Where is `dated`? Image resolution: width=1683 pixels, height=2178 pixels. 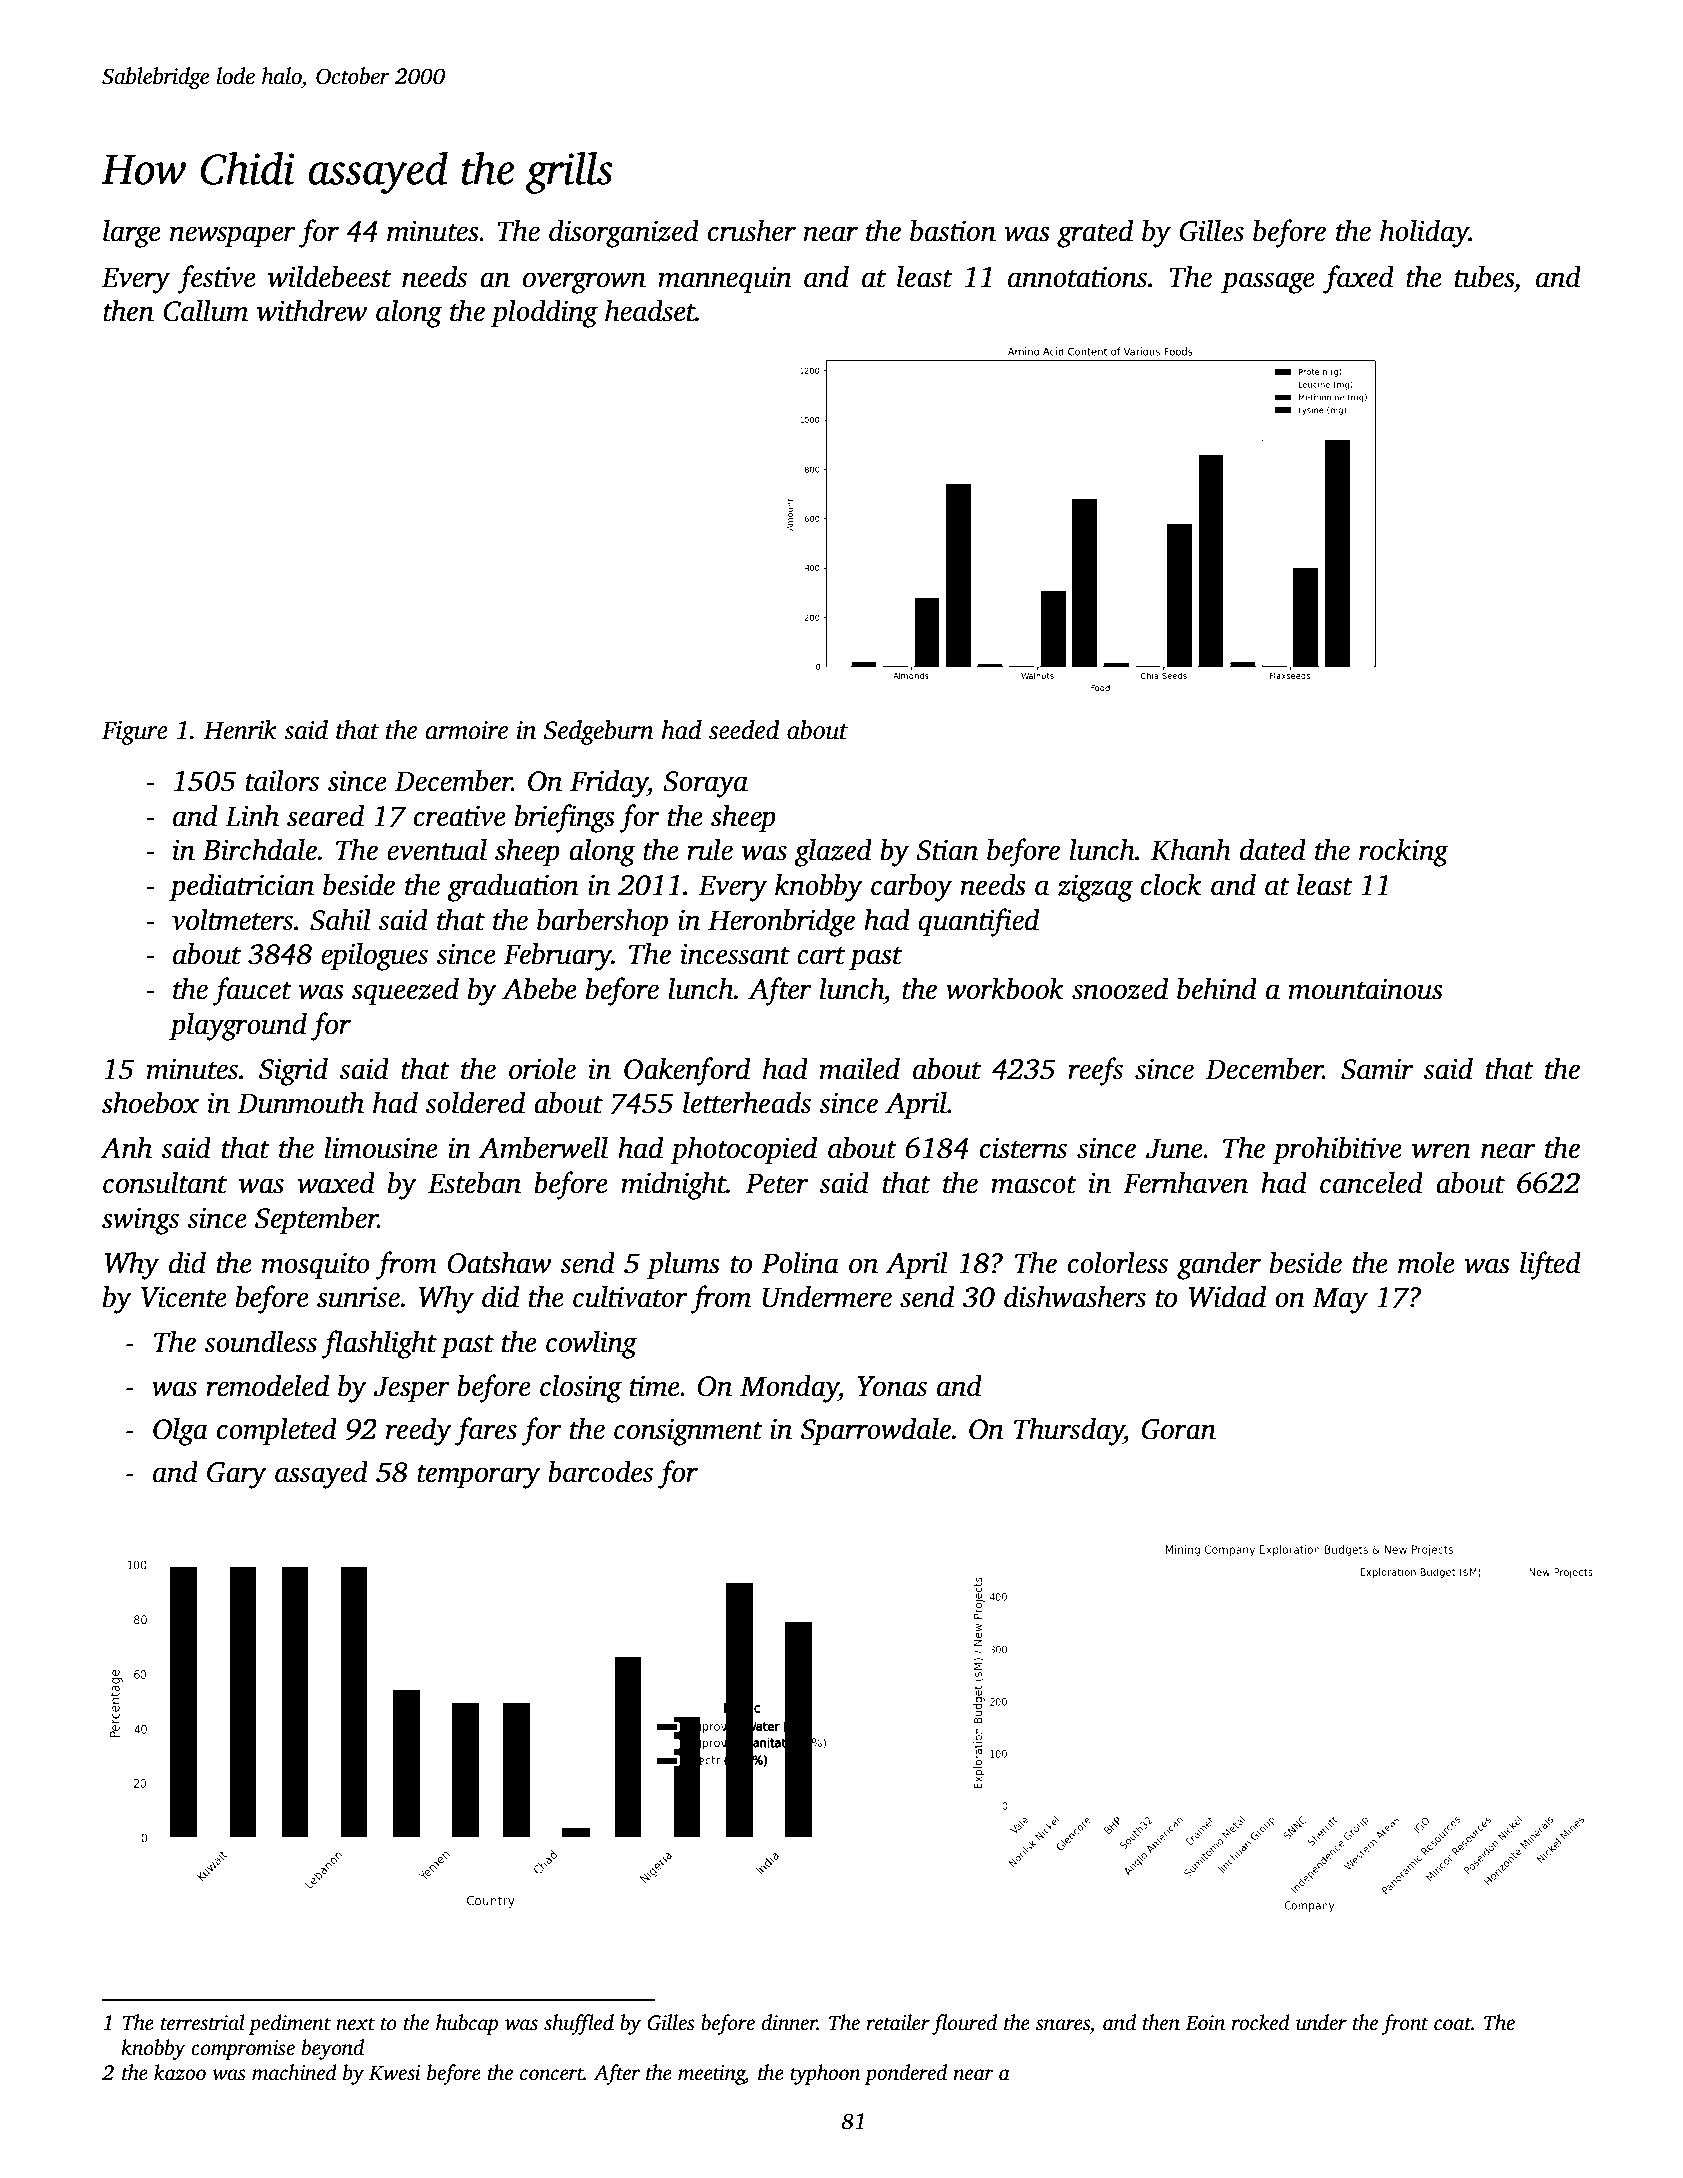
dated is located at coordinates (1273, 849).
